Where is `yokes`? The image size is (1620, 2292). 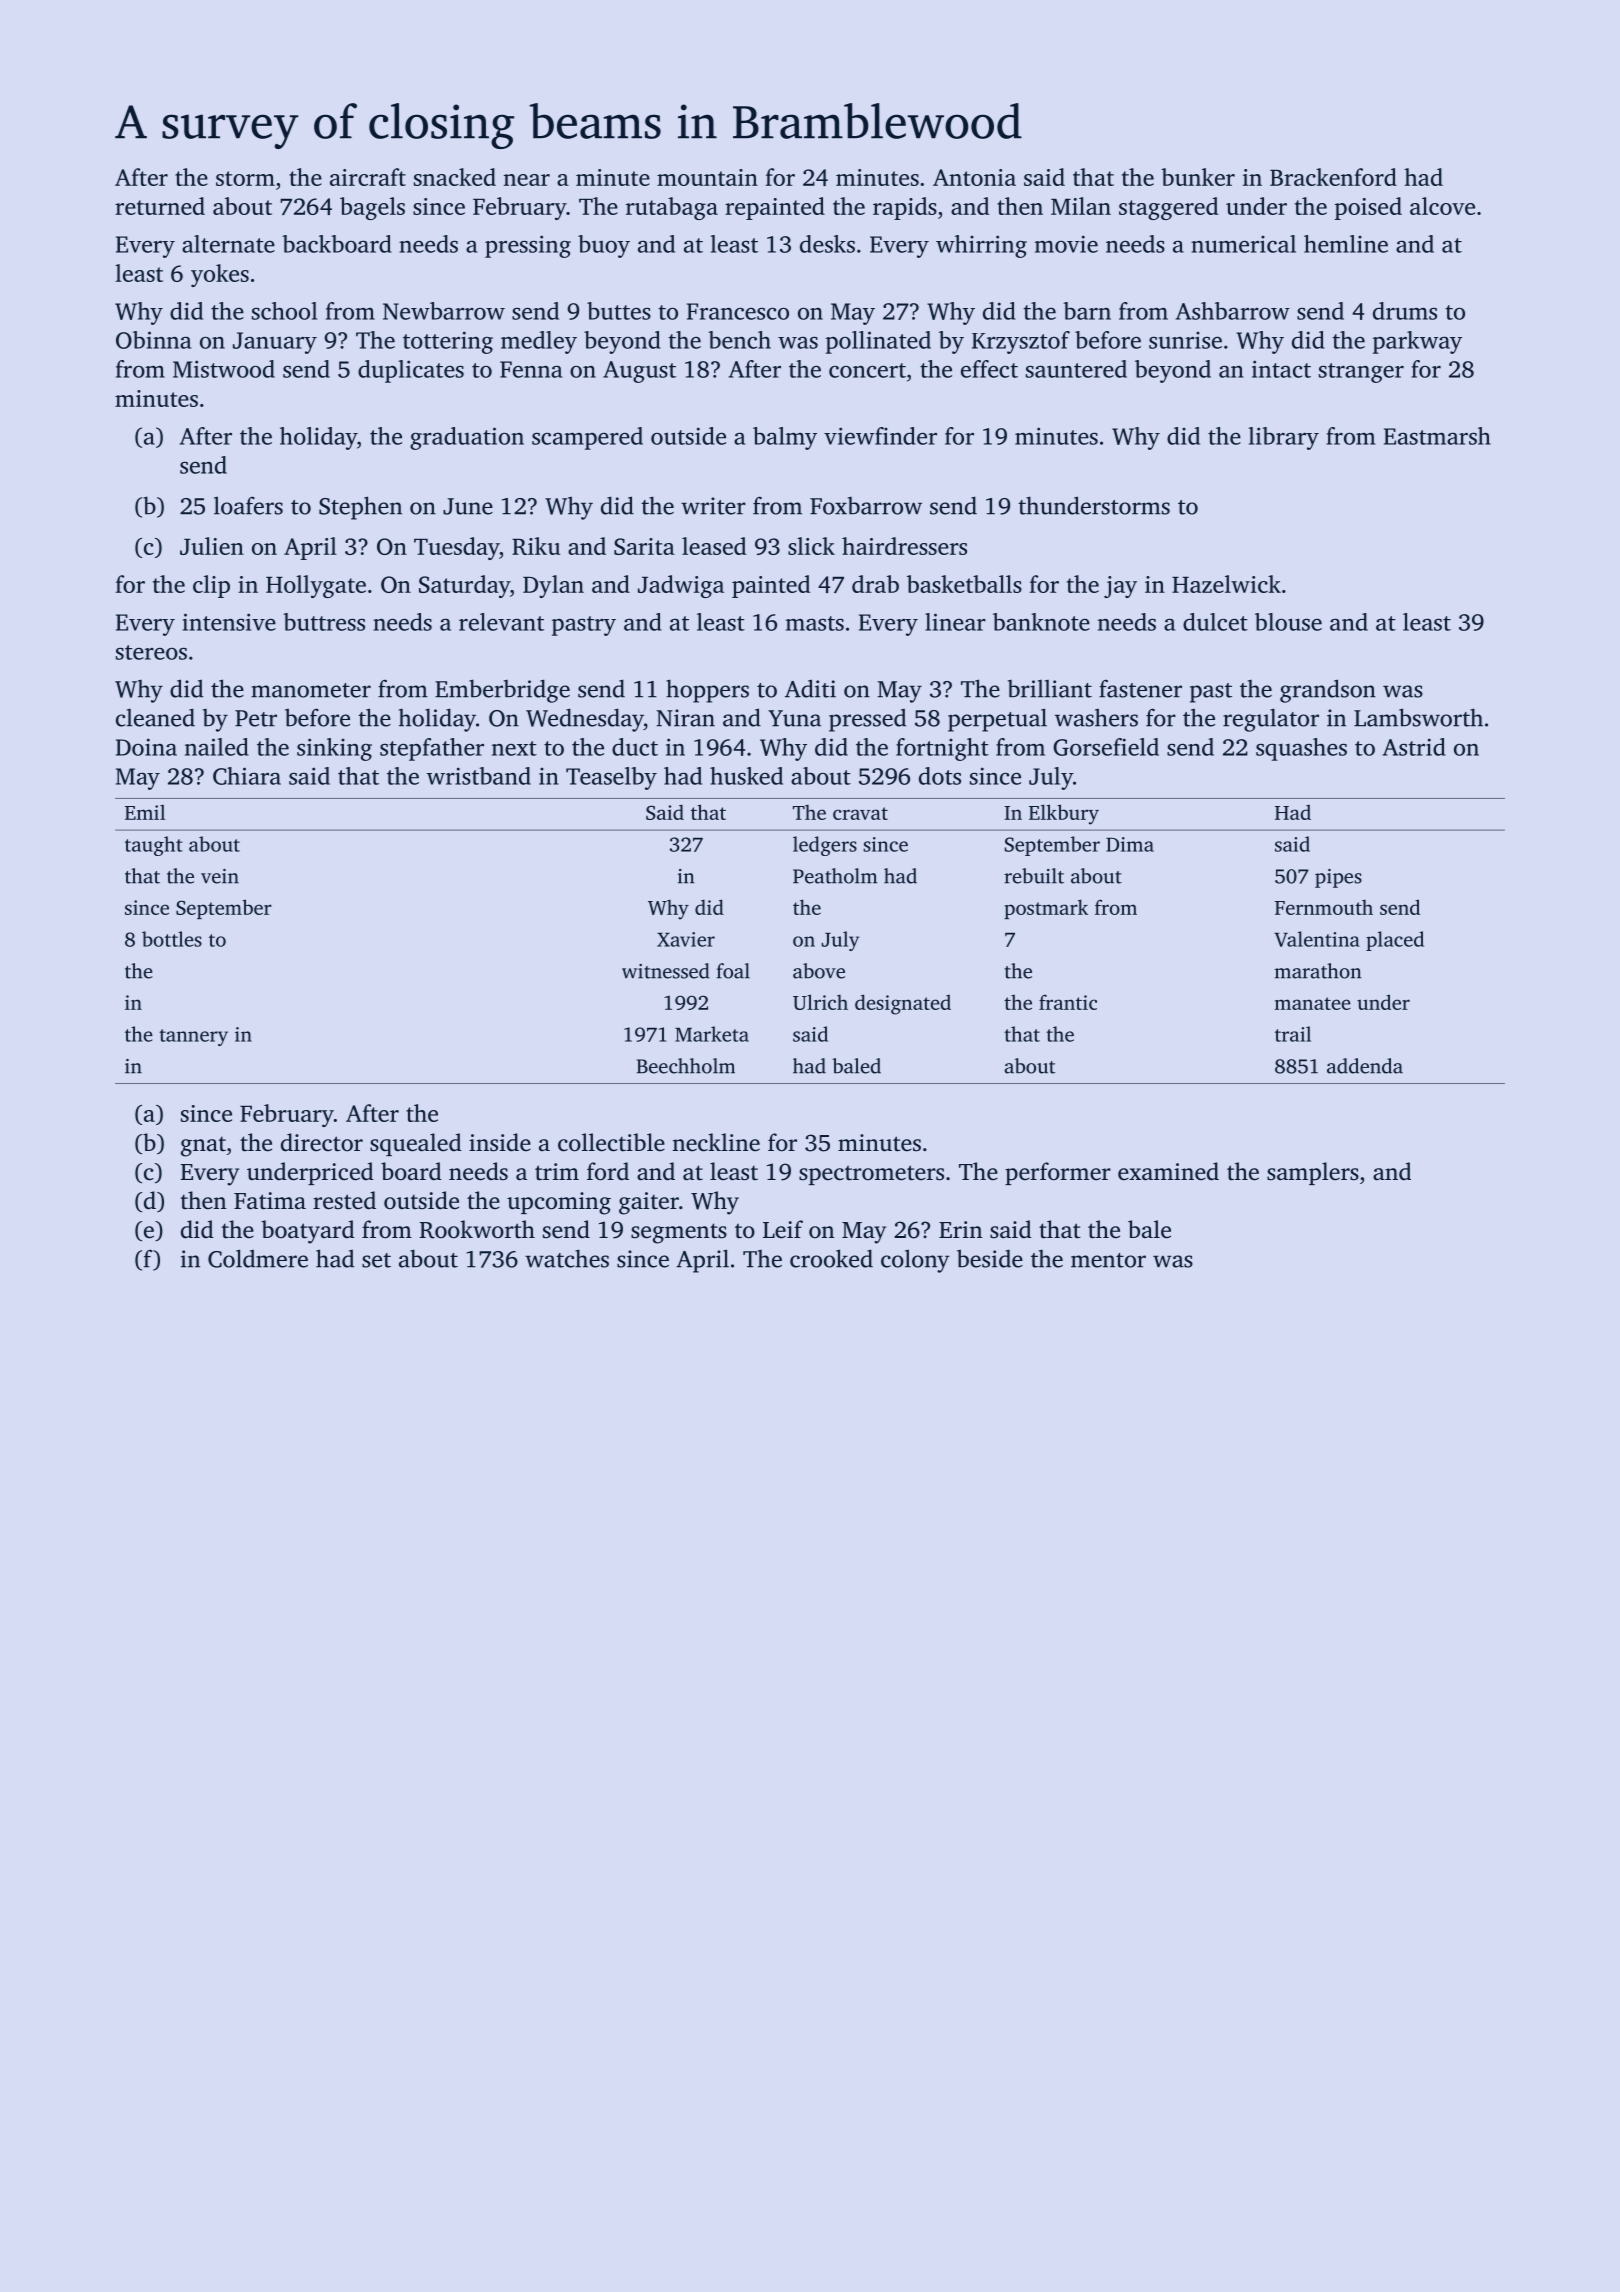 yokes is located at coordinates (220, 275).
